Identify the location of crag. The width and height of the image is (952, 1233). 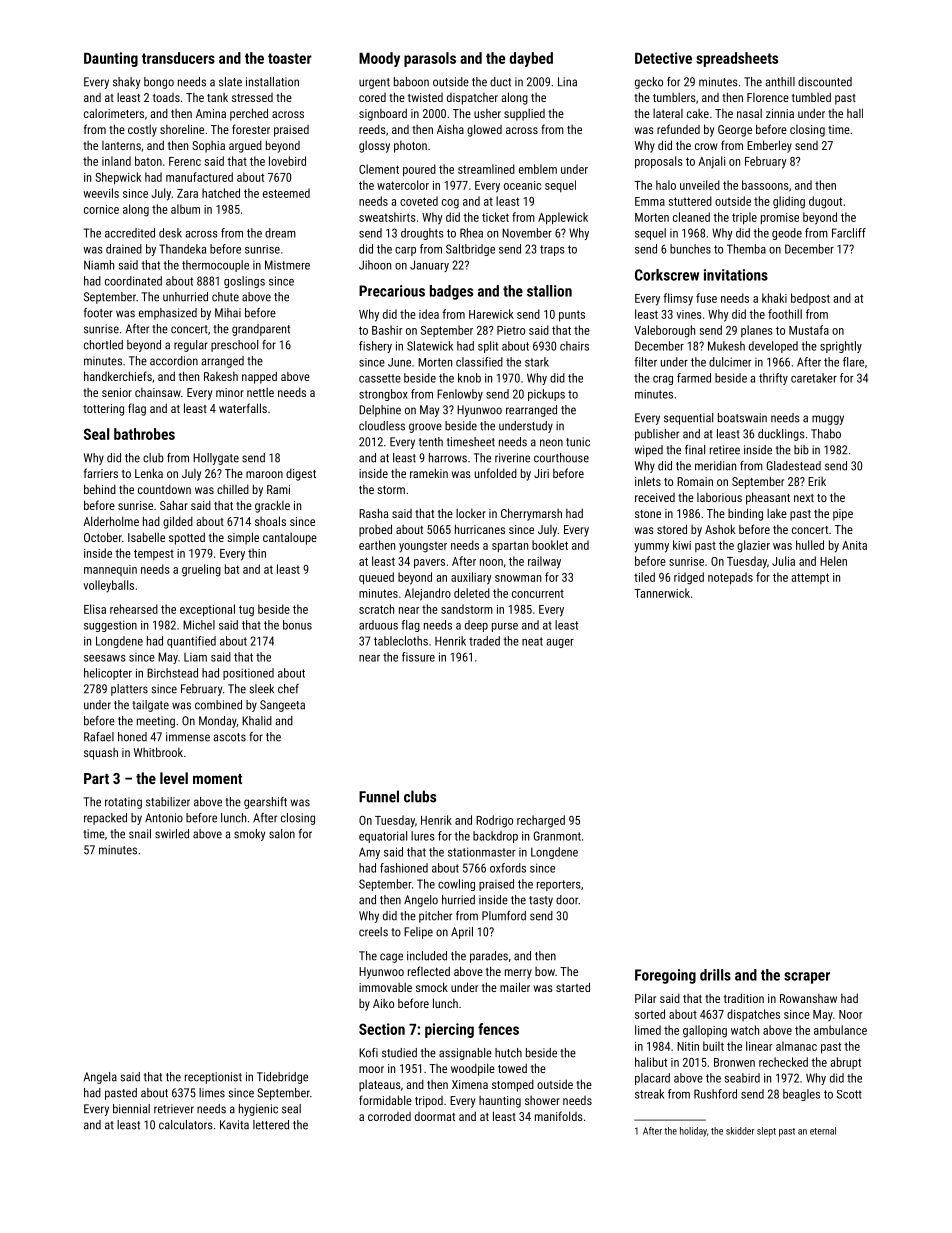
(663, 380).
